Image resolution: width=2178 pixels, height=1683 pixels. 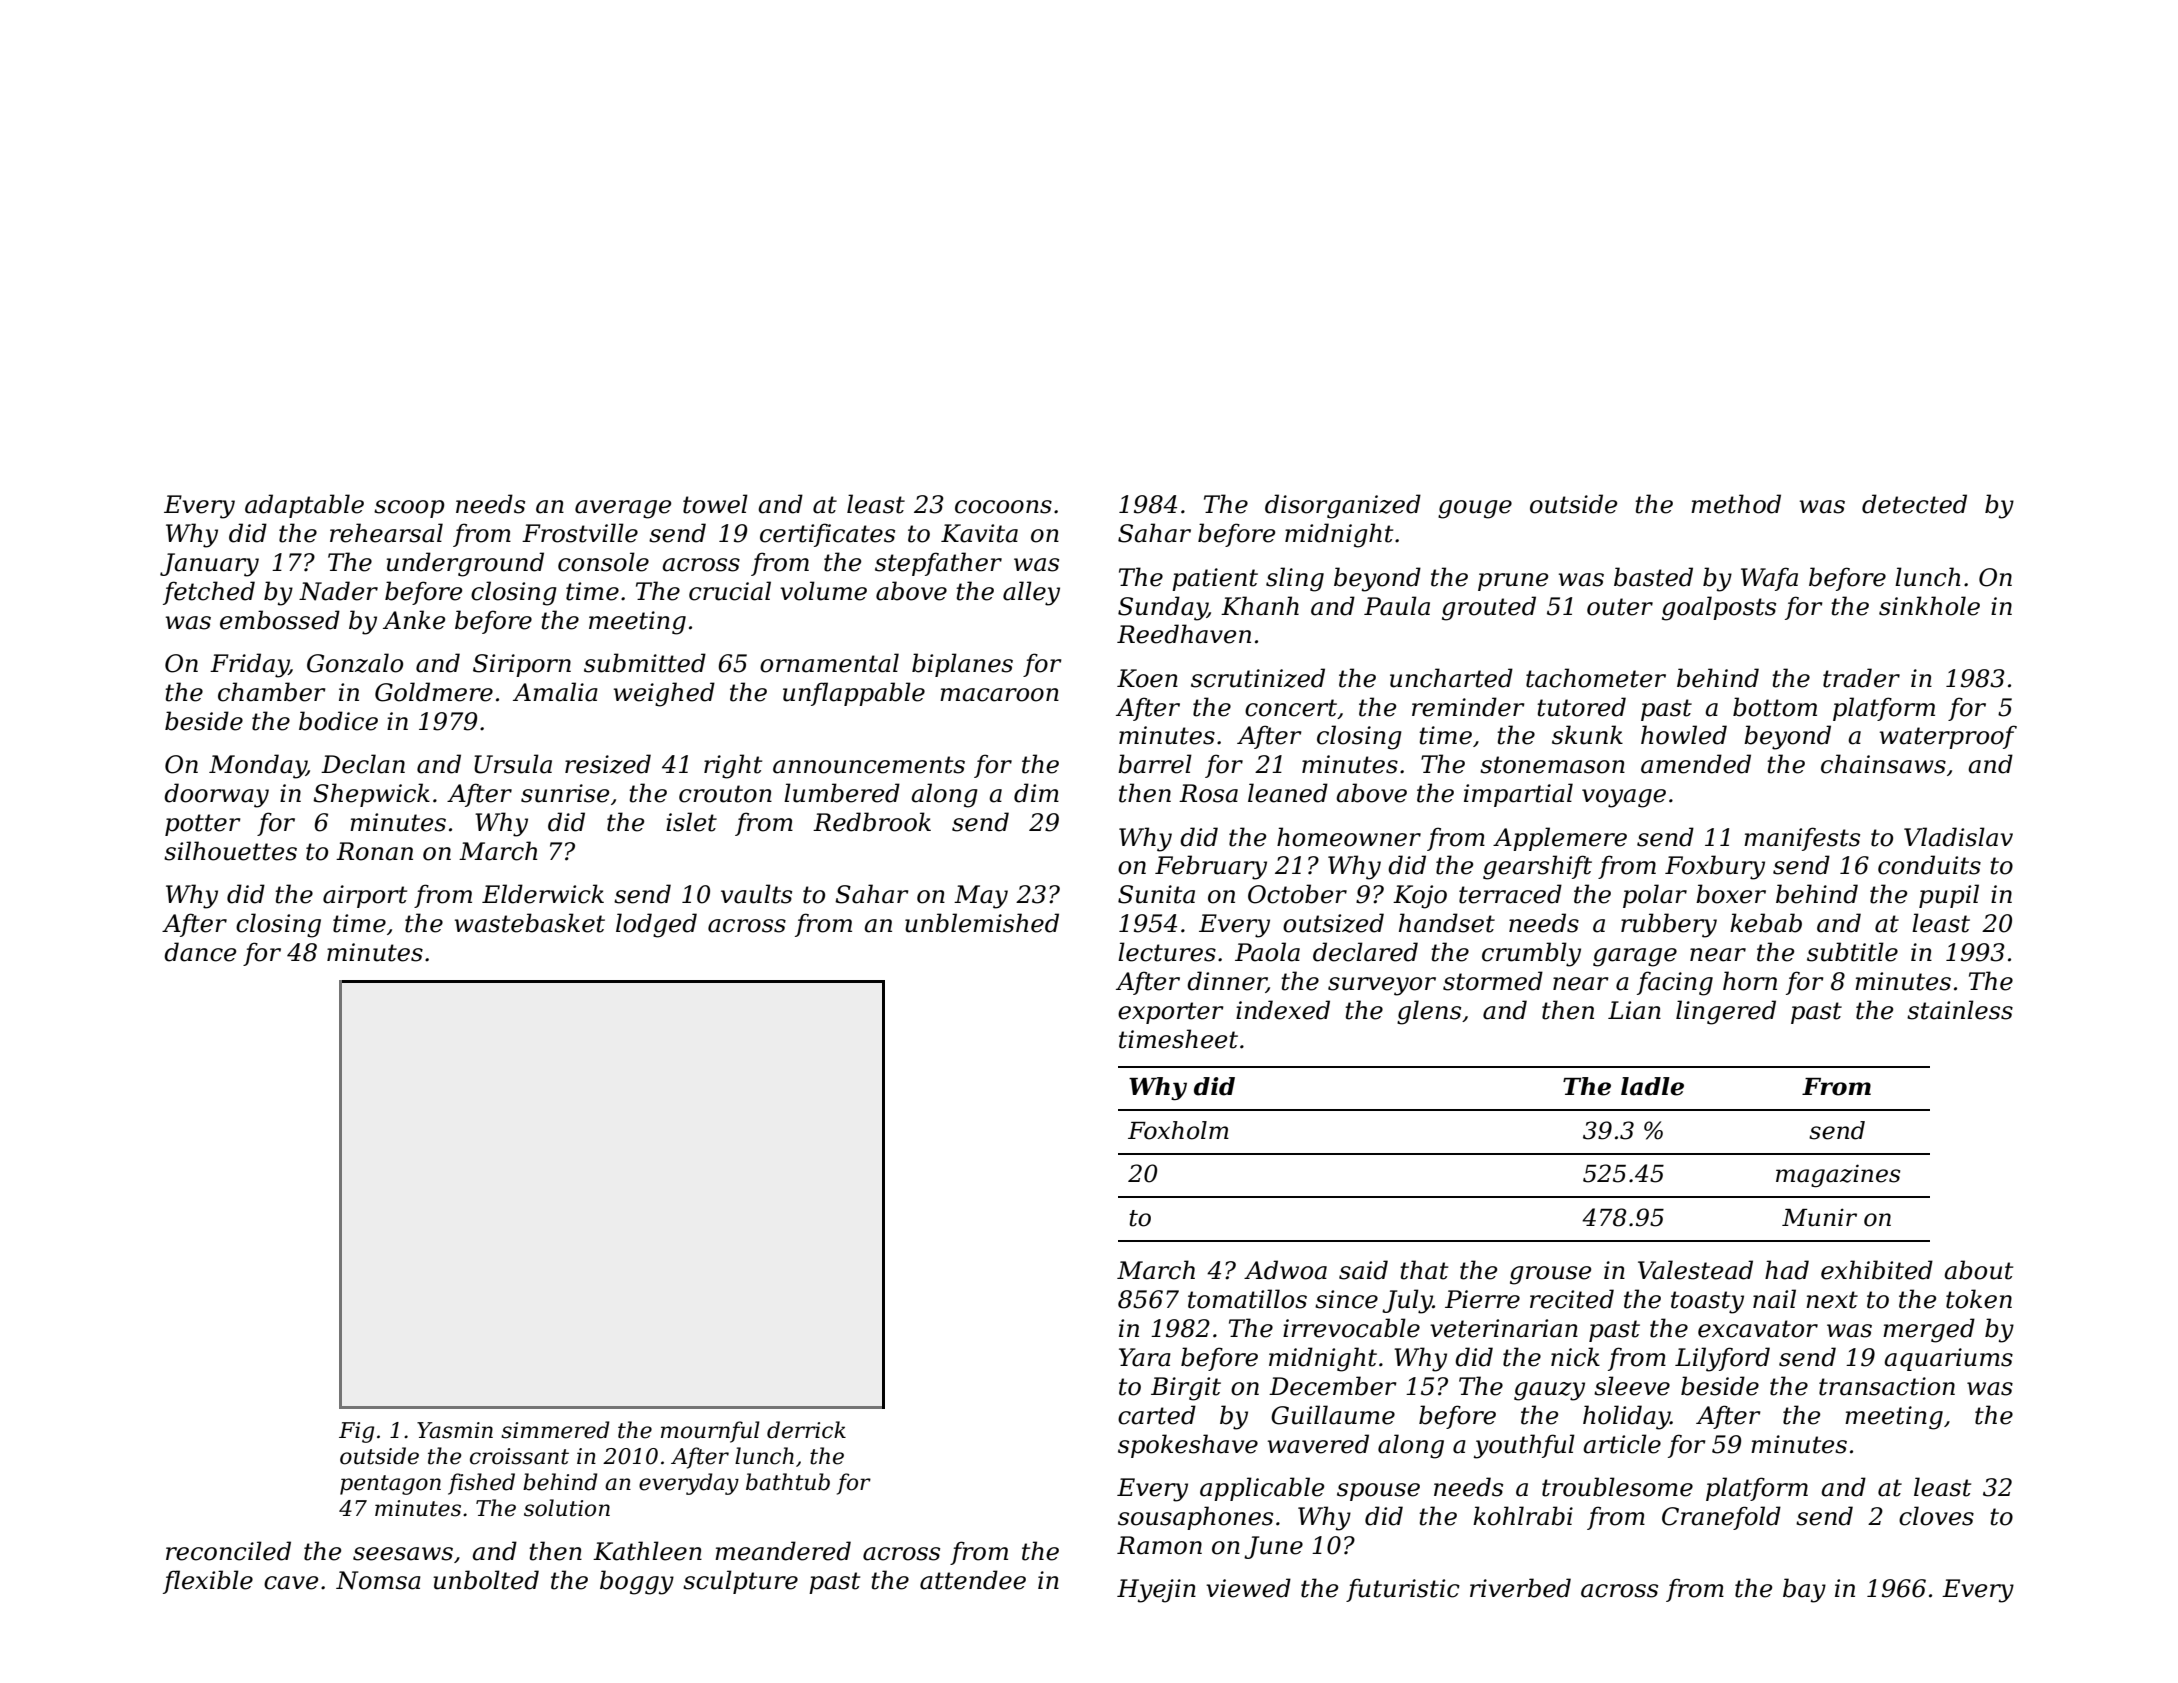 I want to click on dance, so click(x=200, y=952).
